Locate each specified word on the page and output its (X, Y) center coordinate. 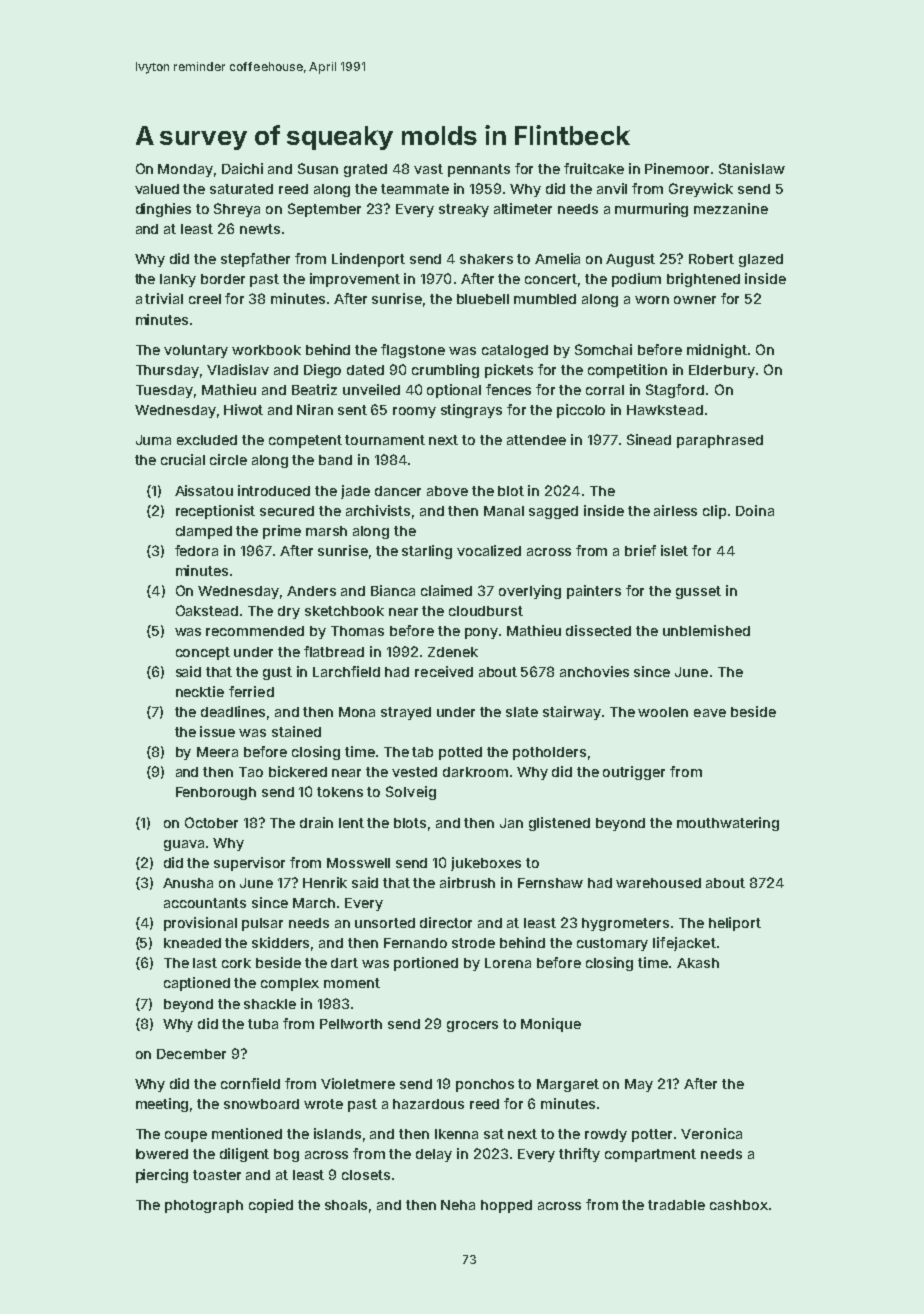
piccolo (581, 411)
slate (522, 712)
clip (714, 512)
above (447, 491)
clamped (204, 532)
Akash (698, 963)
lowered (162, 1154)
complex (290, 984)
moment (352, 983)
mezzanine (731, 208)
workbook (266, 350)
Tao (251, 772)
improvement (355, 280)
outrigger (634, 773)
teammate (415, 189)
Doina (755, 510)
